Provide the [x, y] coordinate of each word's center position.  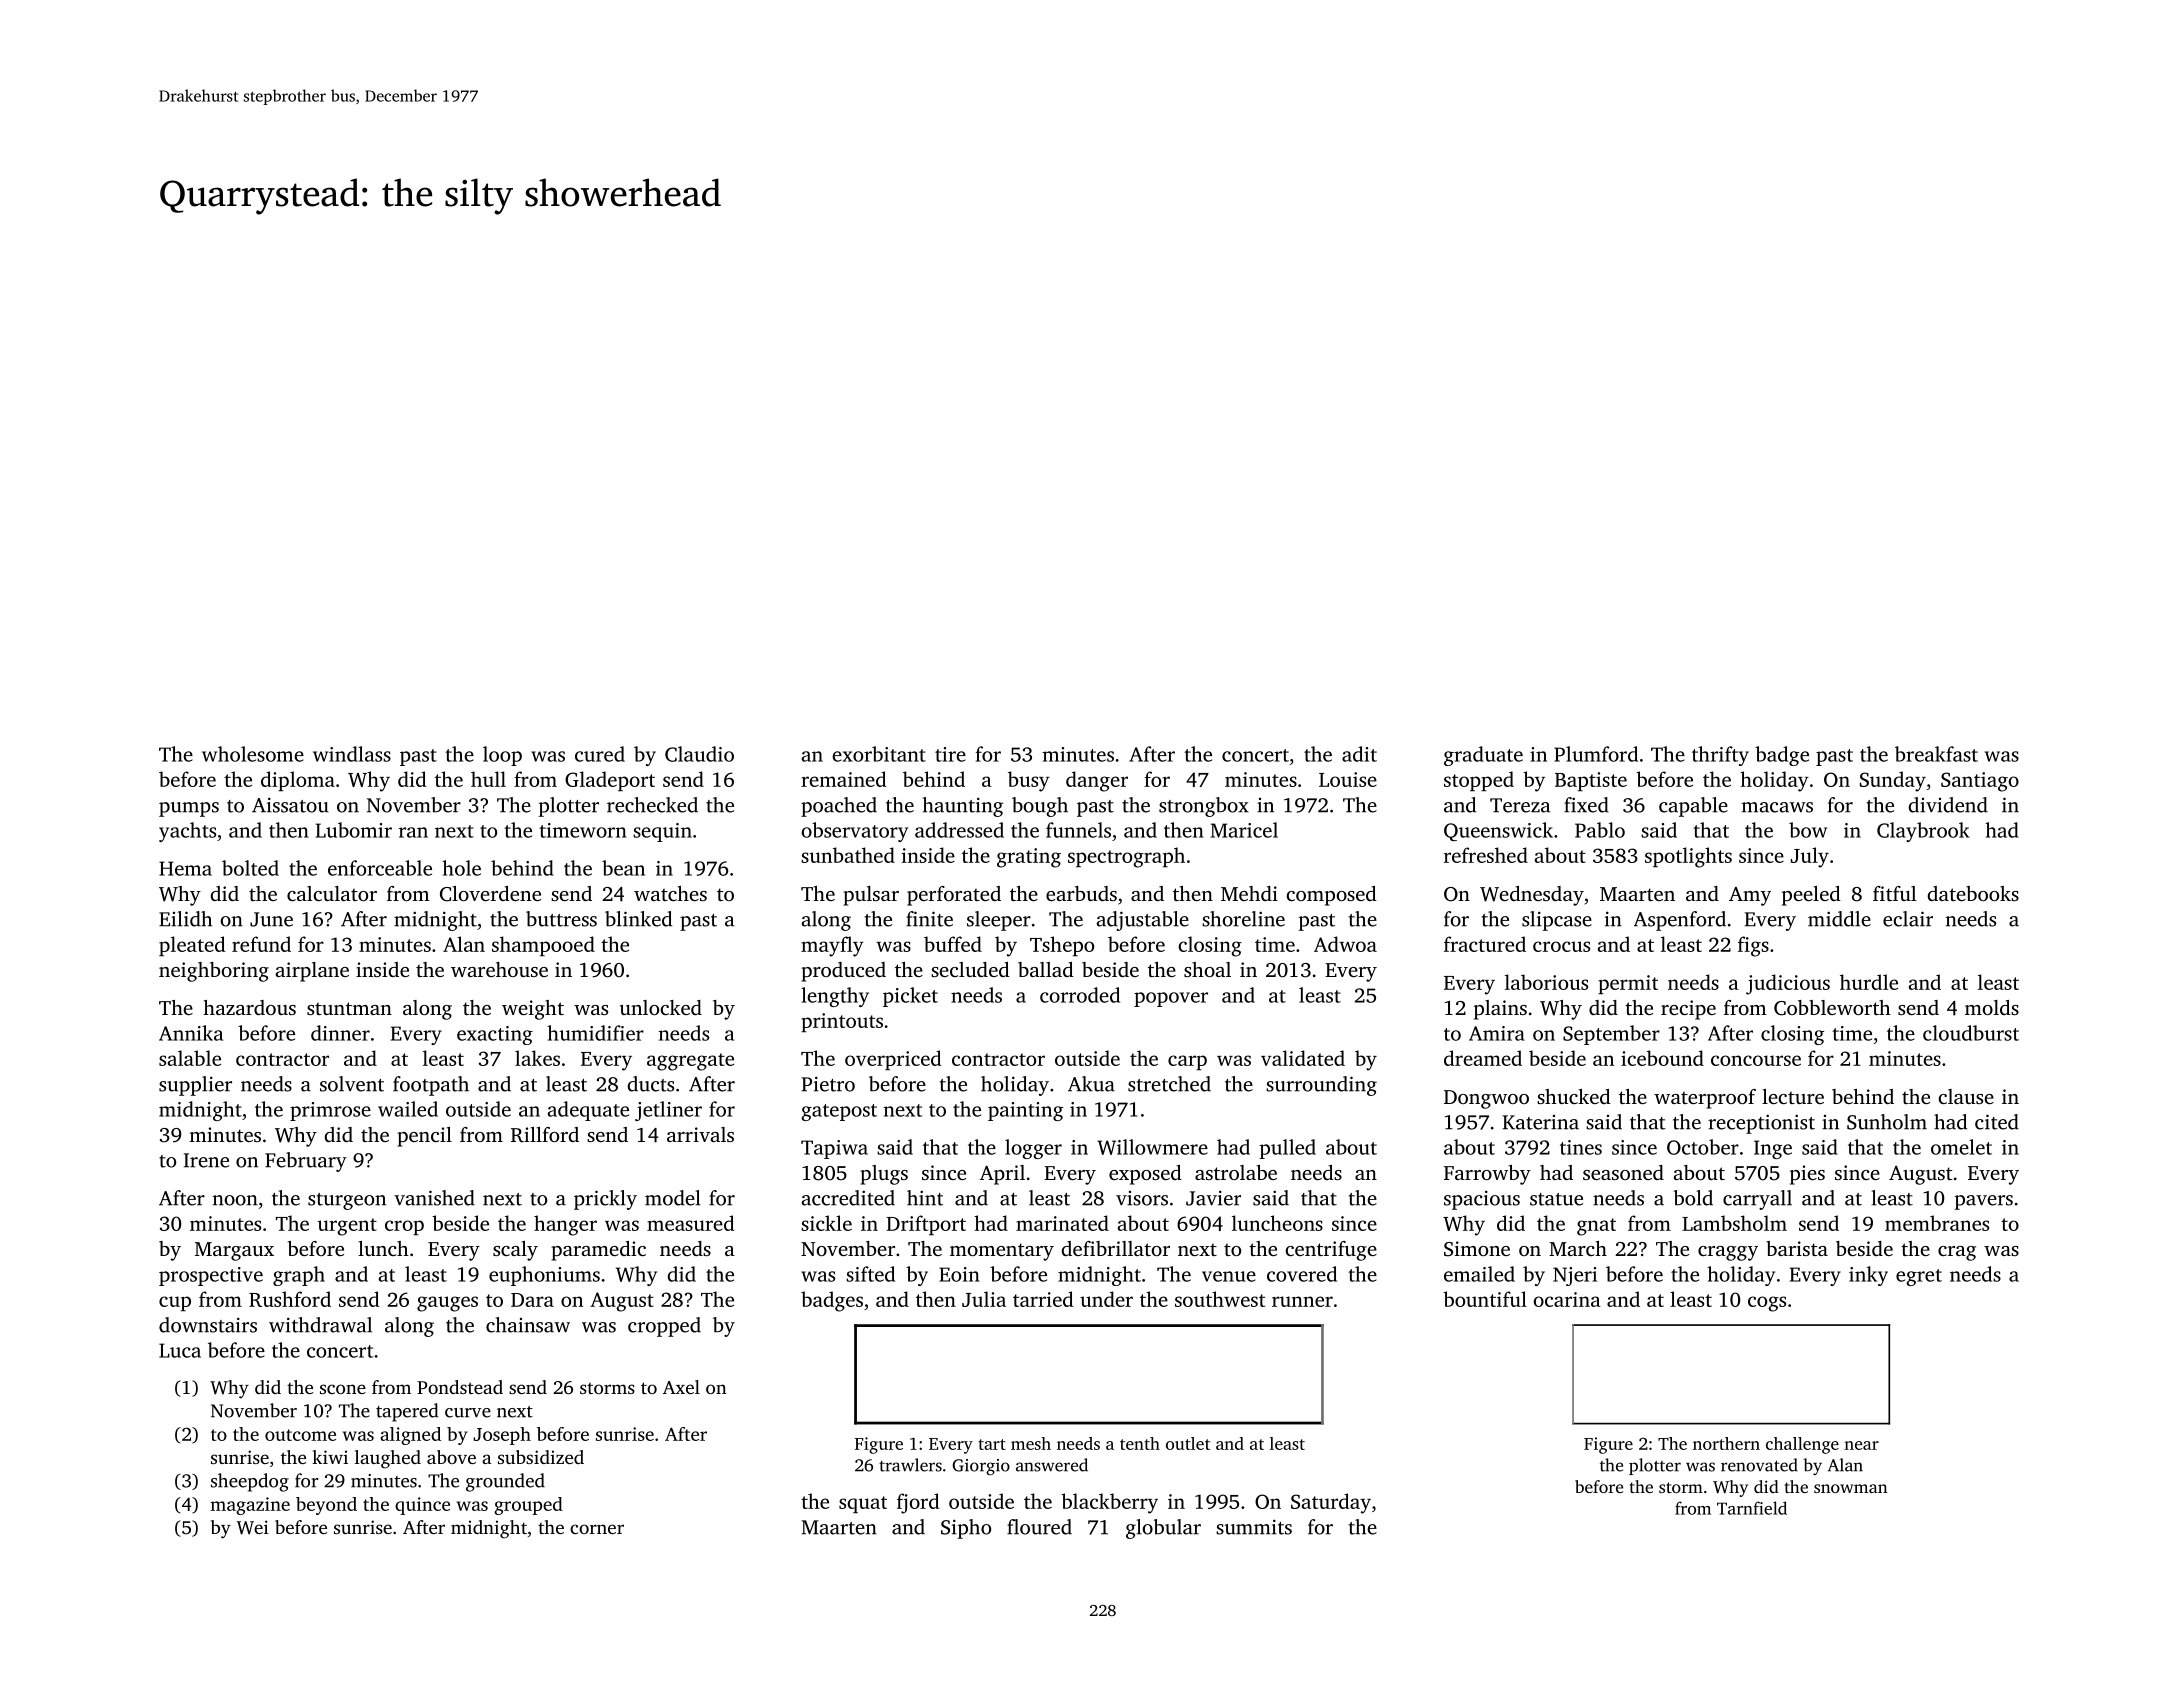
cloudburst [1971, 1033]
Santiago [1980, 782]
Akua [1091, 1084]
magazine [250, 1506]
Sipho [966, 1529]
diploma [298, 781]
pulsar [871, 896]
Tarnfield [1752, 1508]
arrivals [700, 1134]
